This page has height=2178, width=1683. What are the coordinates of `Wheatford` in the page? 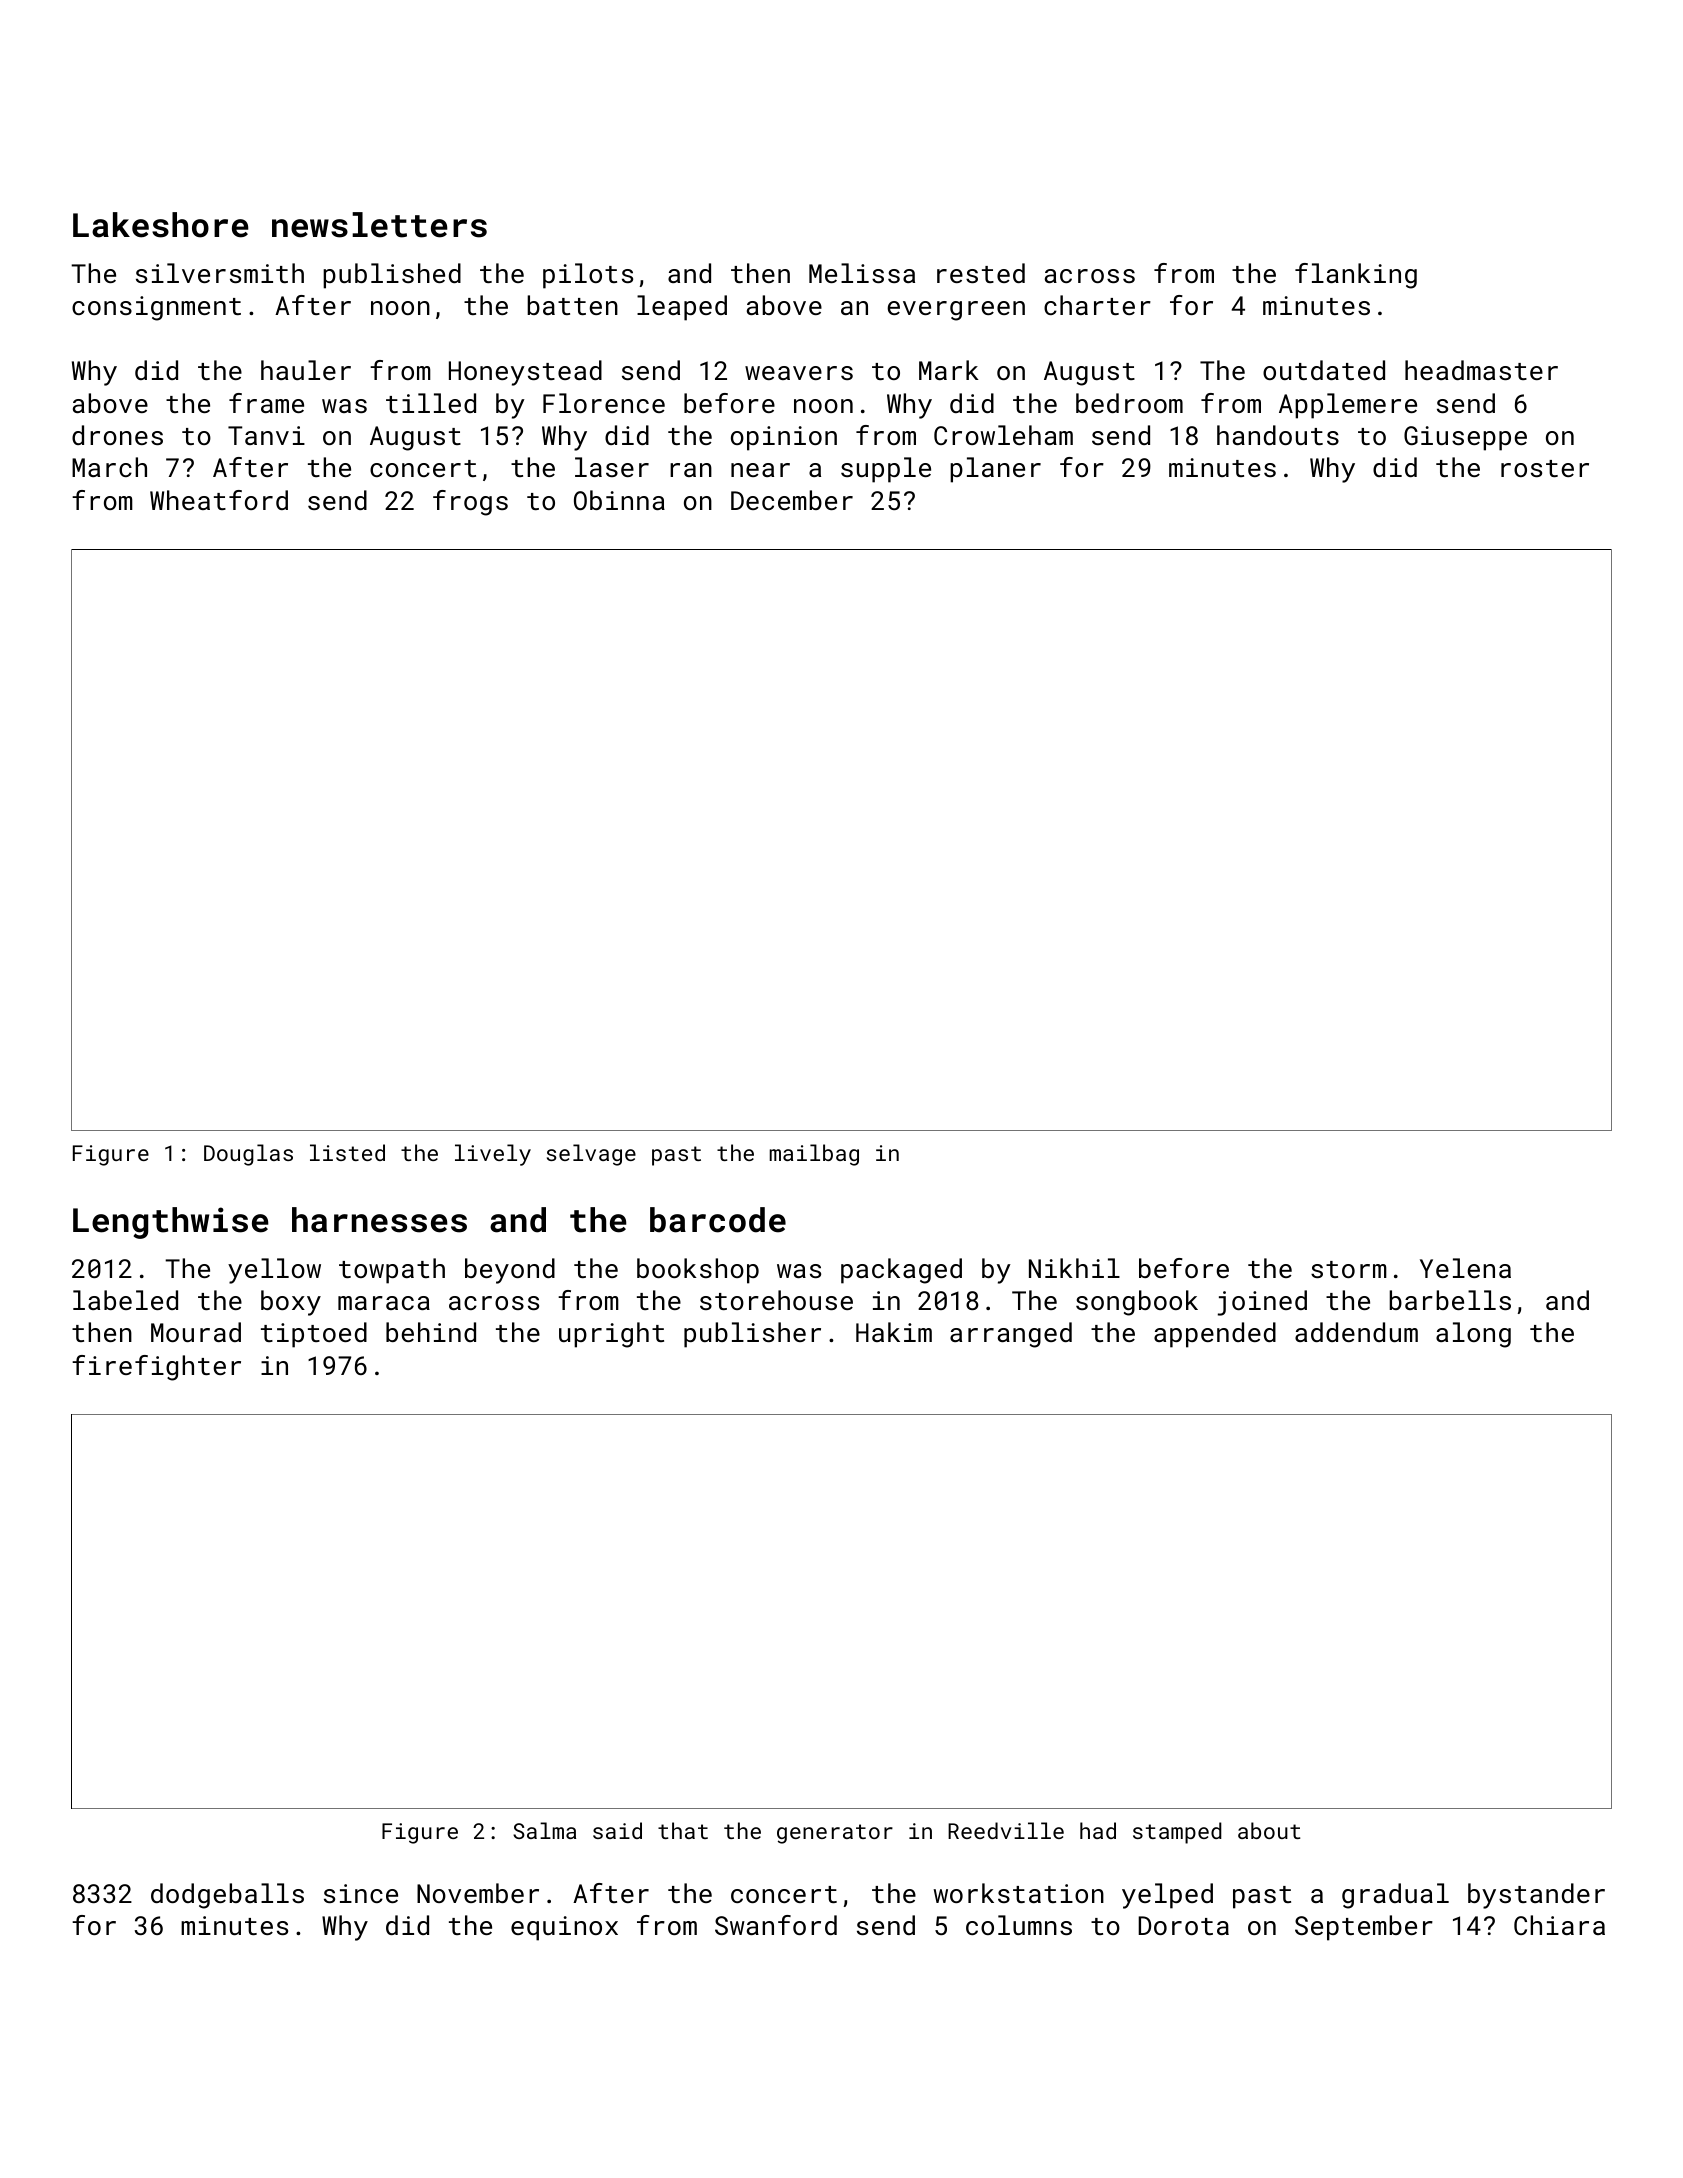 It's located at (219, 500).
